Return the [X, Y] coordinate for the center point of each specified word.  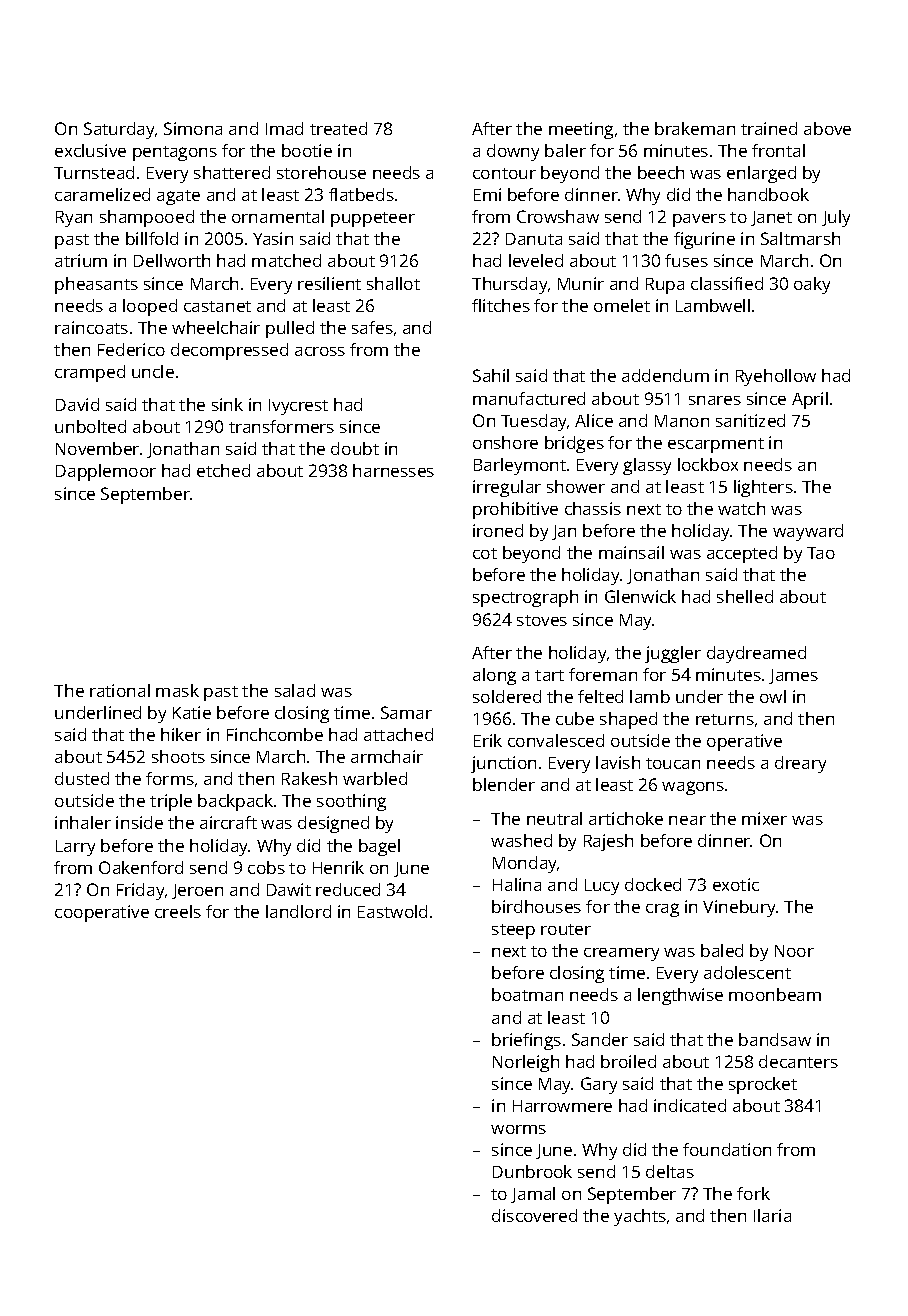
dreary [800, 764]
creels [178, 911]
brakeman [695, 128]
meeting [581, 130]
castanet [217, 306]
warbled [375, 778]
